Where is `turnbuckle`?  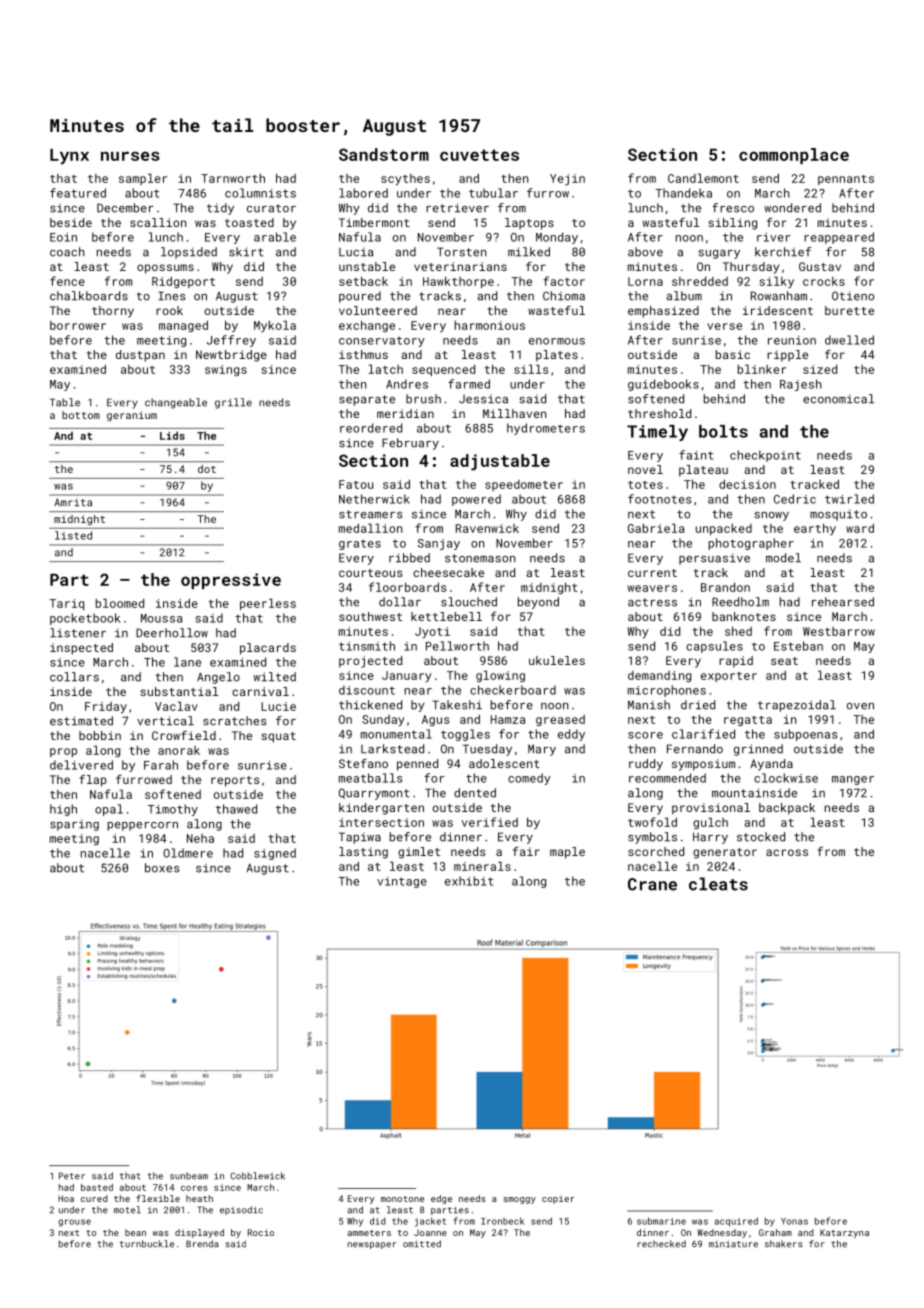
turnbuckle is located at coordinates (147, 1244).
